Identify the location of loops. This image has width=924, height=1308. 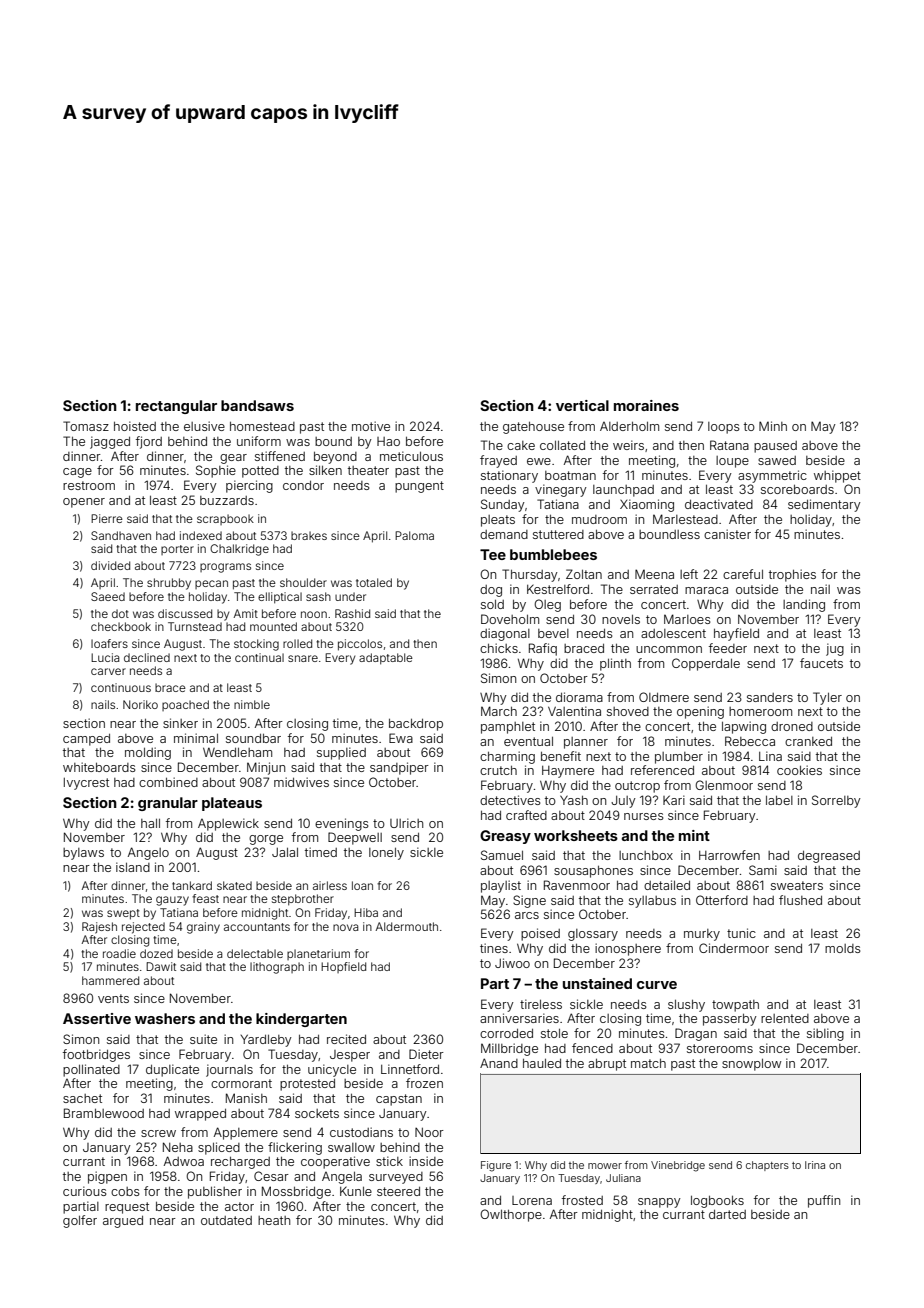
(724, 428).
